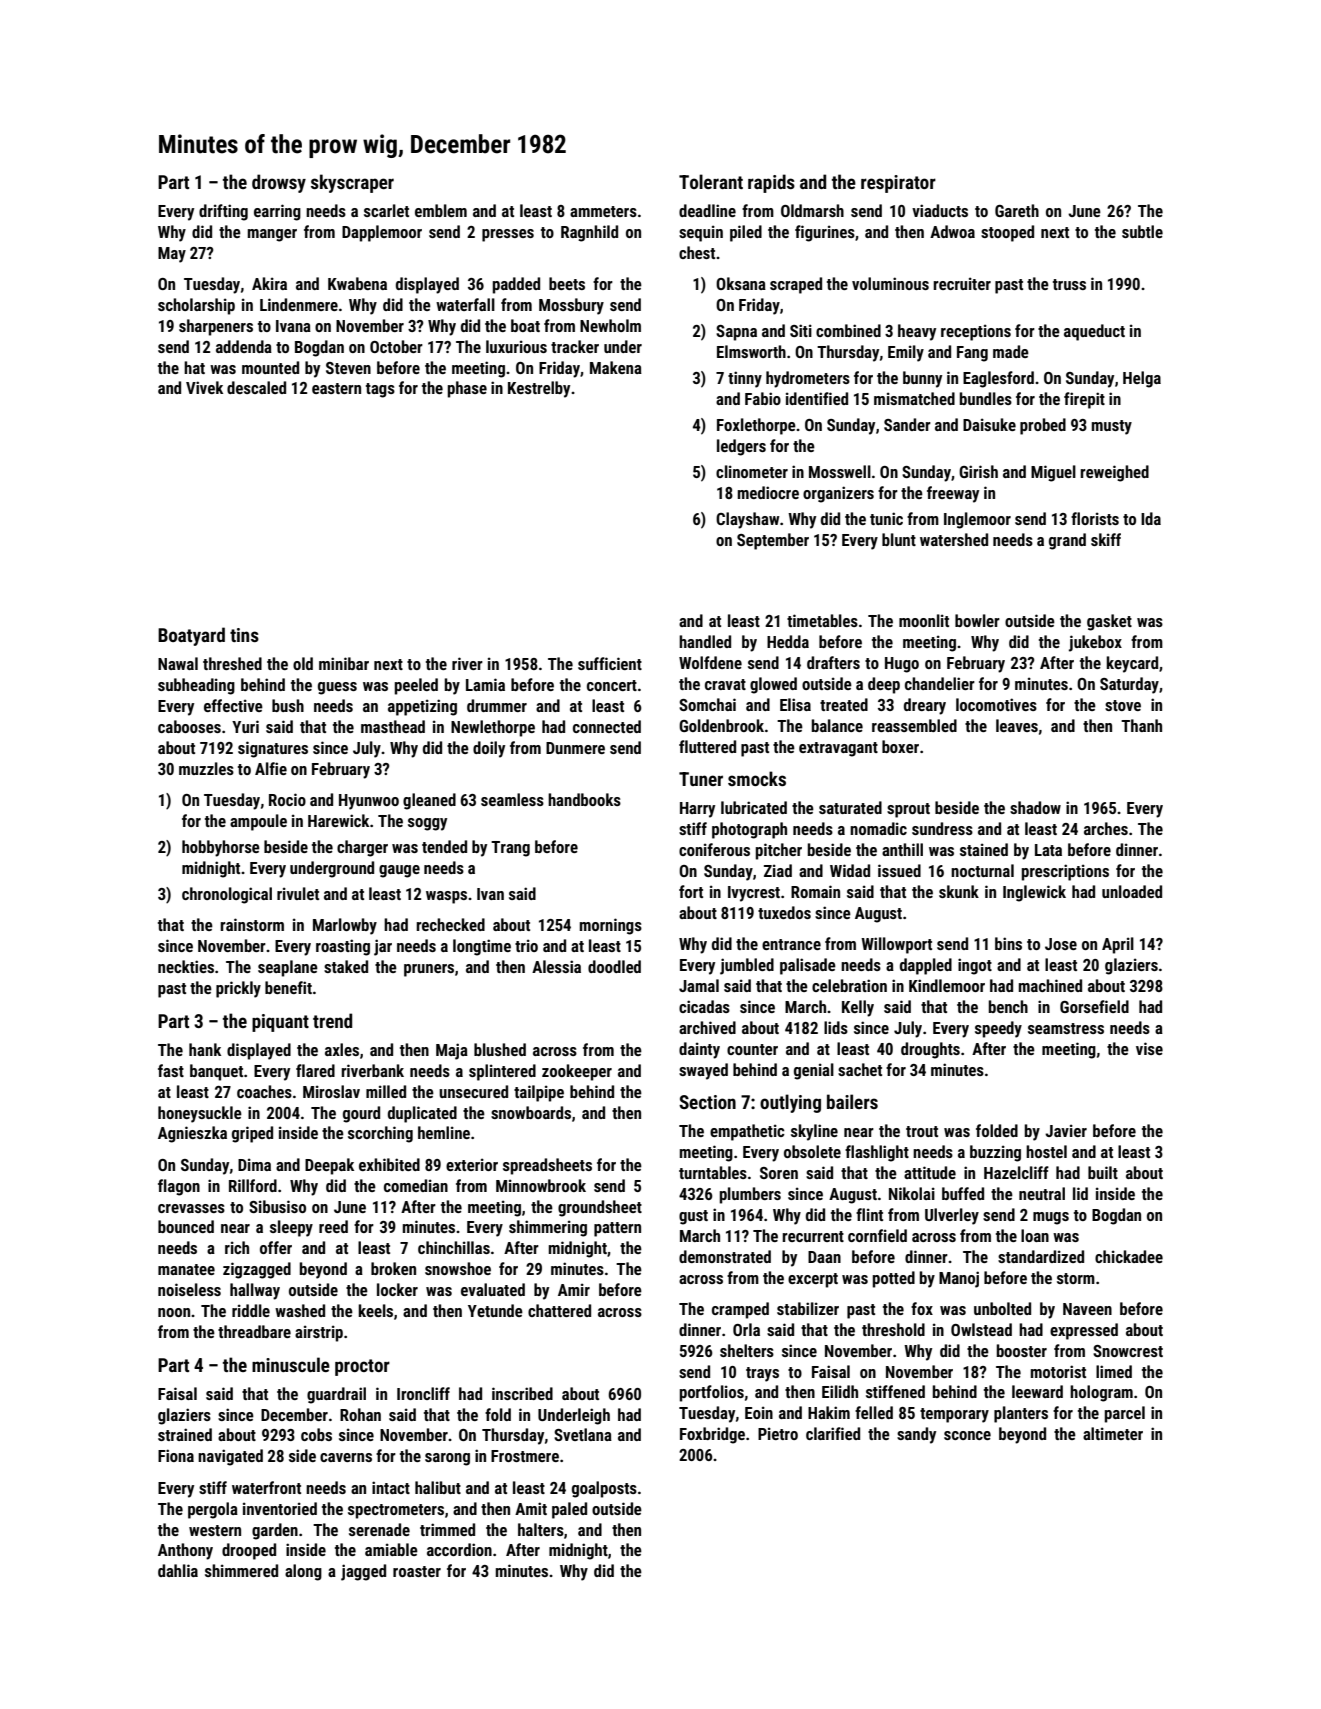 The image size is (1321, 1709). What do you see at coordinates (691, 891) in the screenshot?
I see `fort` at bounding box center [691, 891].
